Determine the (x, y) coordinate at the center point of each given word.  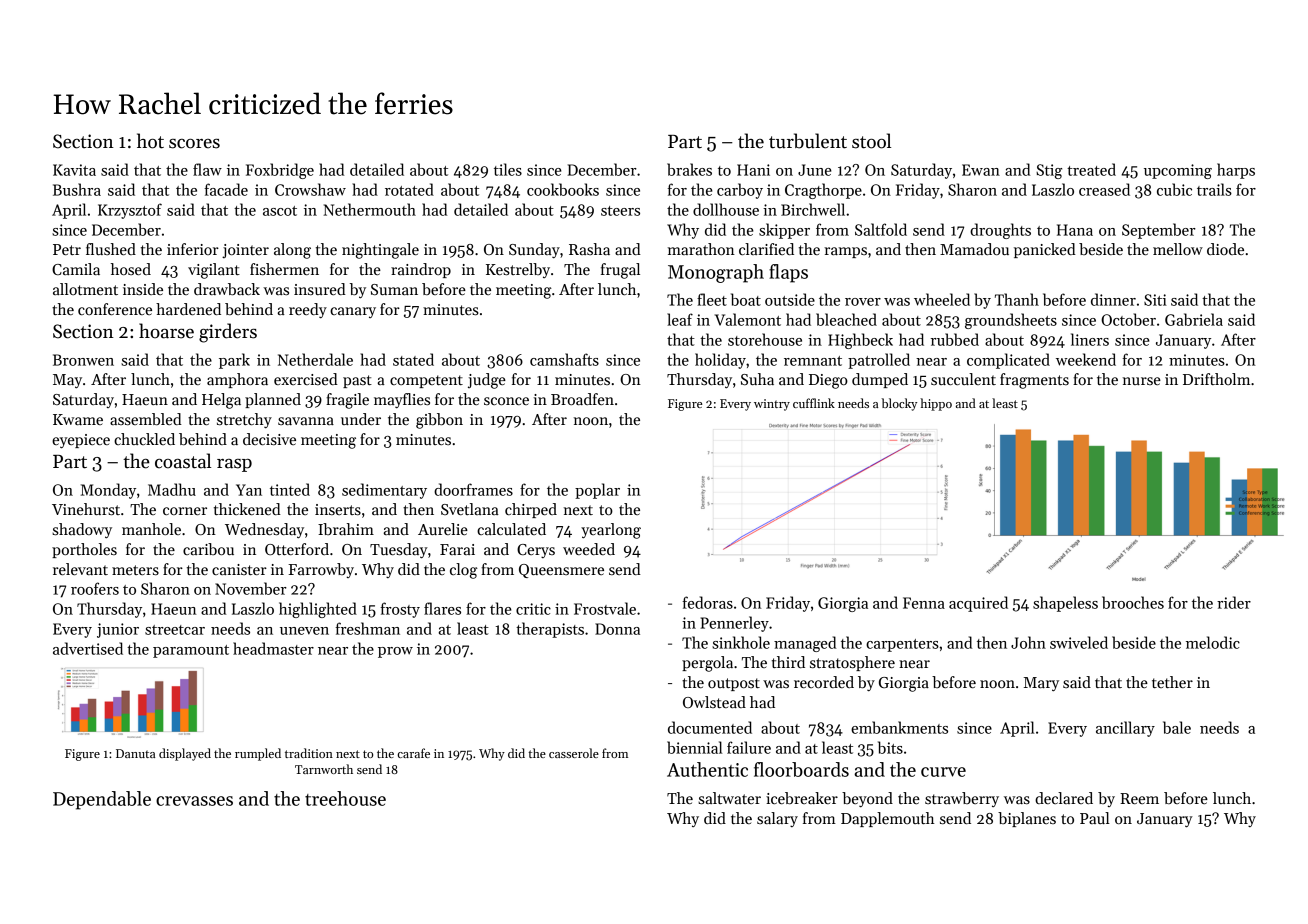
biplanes (1027, 819)
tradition (309, 753)
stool (871, 141)
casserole (574, 753)
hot (150, 141)
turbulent (808, 141)
